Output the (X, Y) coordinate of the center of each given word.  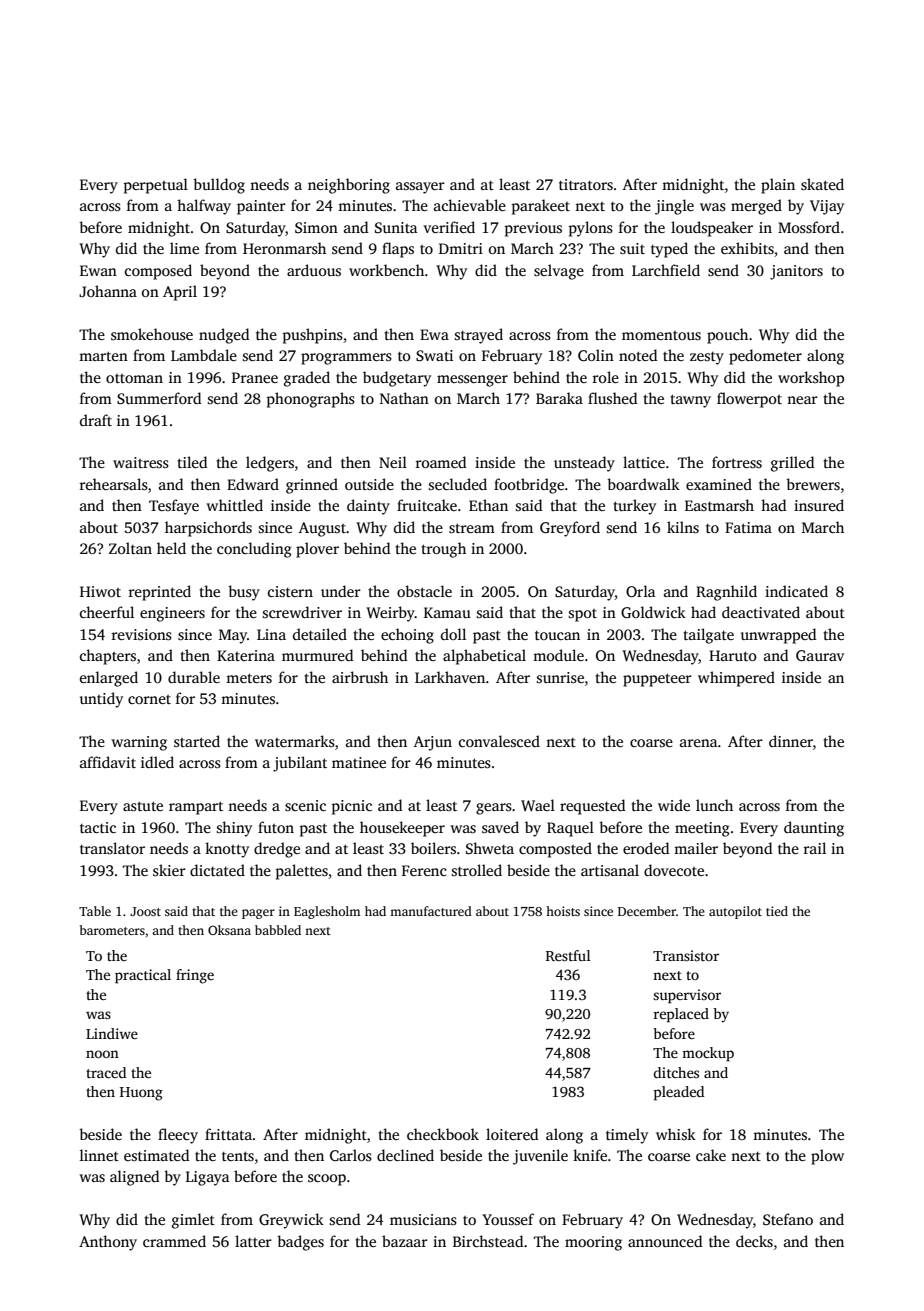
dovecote (674, 870)
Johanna (108, 291)
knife (590, 1155)
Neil (393, 462)
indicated (796, 591)
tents (238, 1156)
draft (96, 420)
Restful (568, 955)
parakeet (541, 207)
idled (157, 762)
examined (719, 484)
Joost (145, 911)
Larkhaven (450, 677)
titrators (586, 184)
